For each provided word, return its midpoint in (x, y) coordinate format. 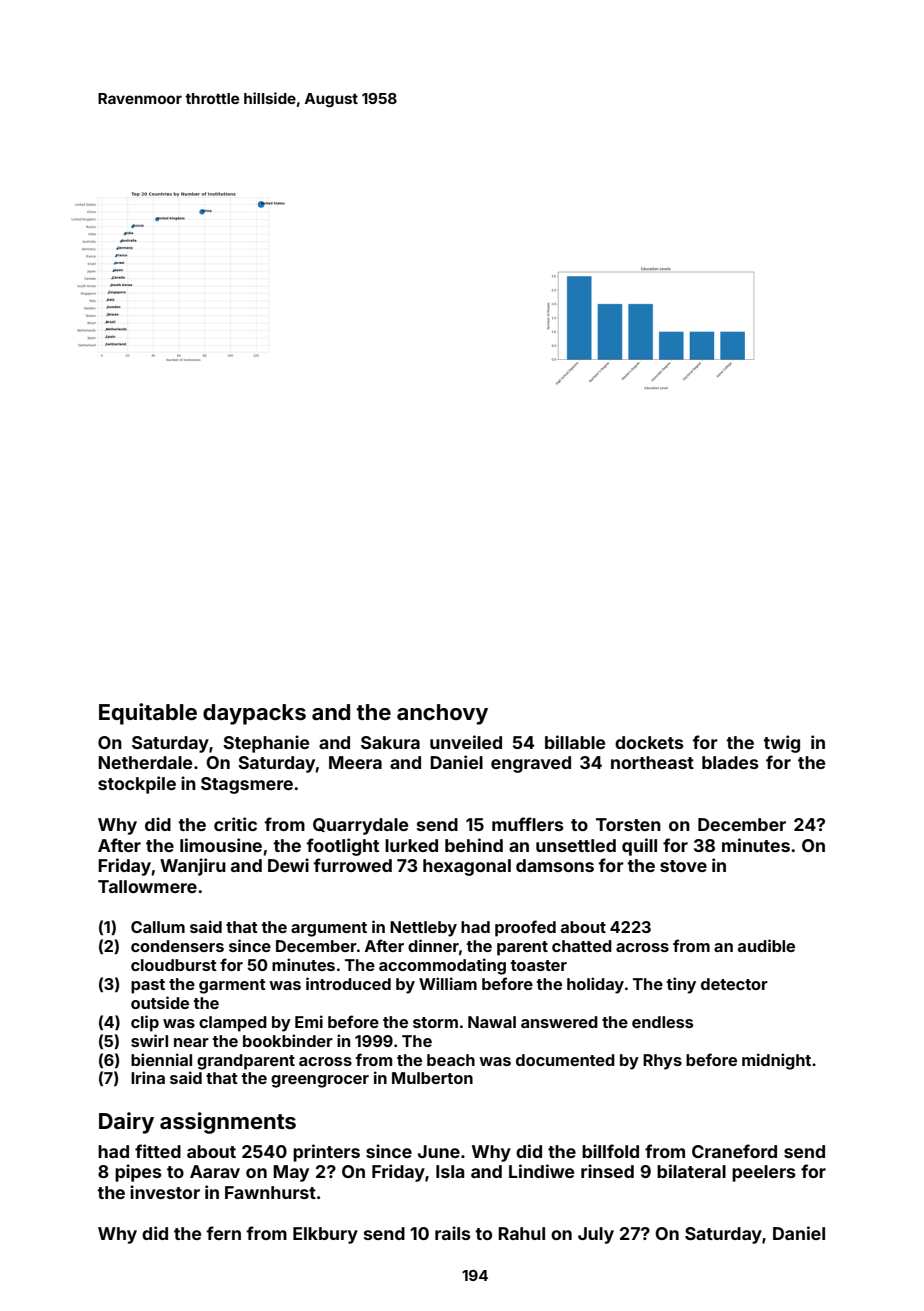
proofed (525, 928)
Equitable (148, 714)
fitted (158, 1151)
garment (232, 986)
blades (730, 762)
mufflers (528, 824)
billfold (610, 1151)
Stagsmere (247, 785)
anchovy (442, 714)
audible (766, 945)
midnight (776, 1061)
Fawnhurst (270, 1192)
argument (329, 929)
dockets (649, 742)
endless (662, 1022)
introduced (348, 983)
